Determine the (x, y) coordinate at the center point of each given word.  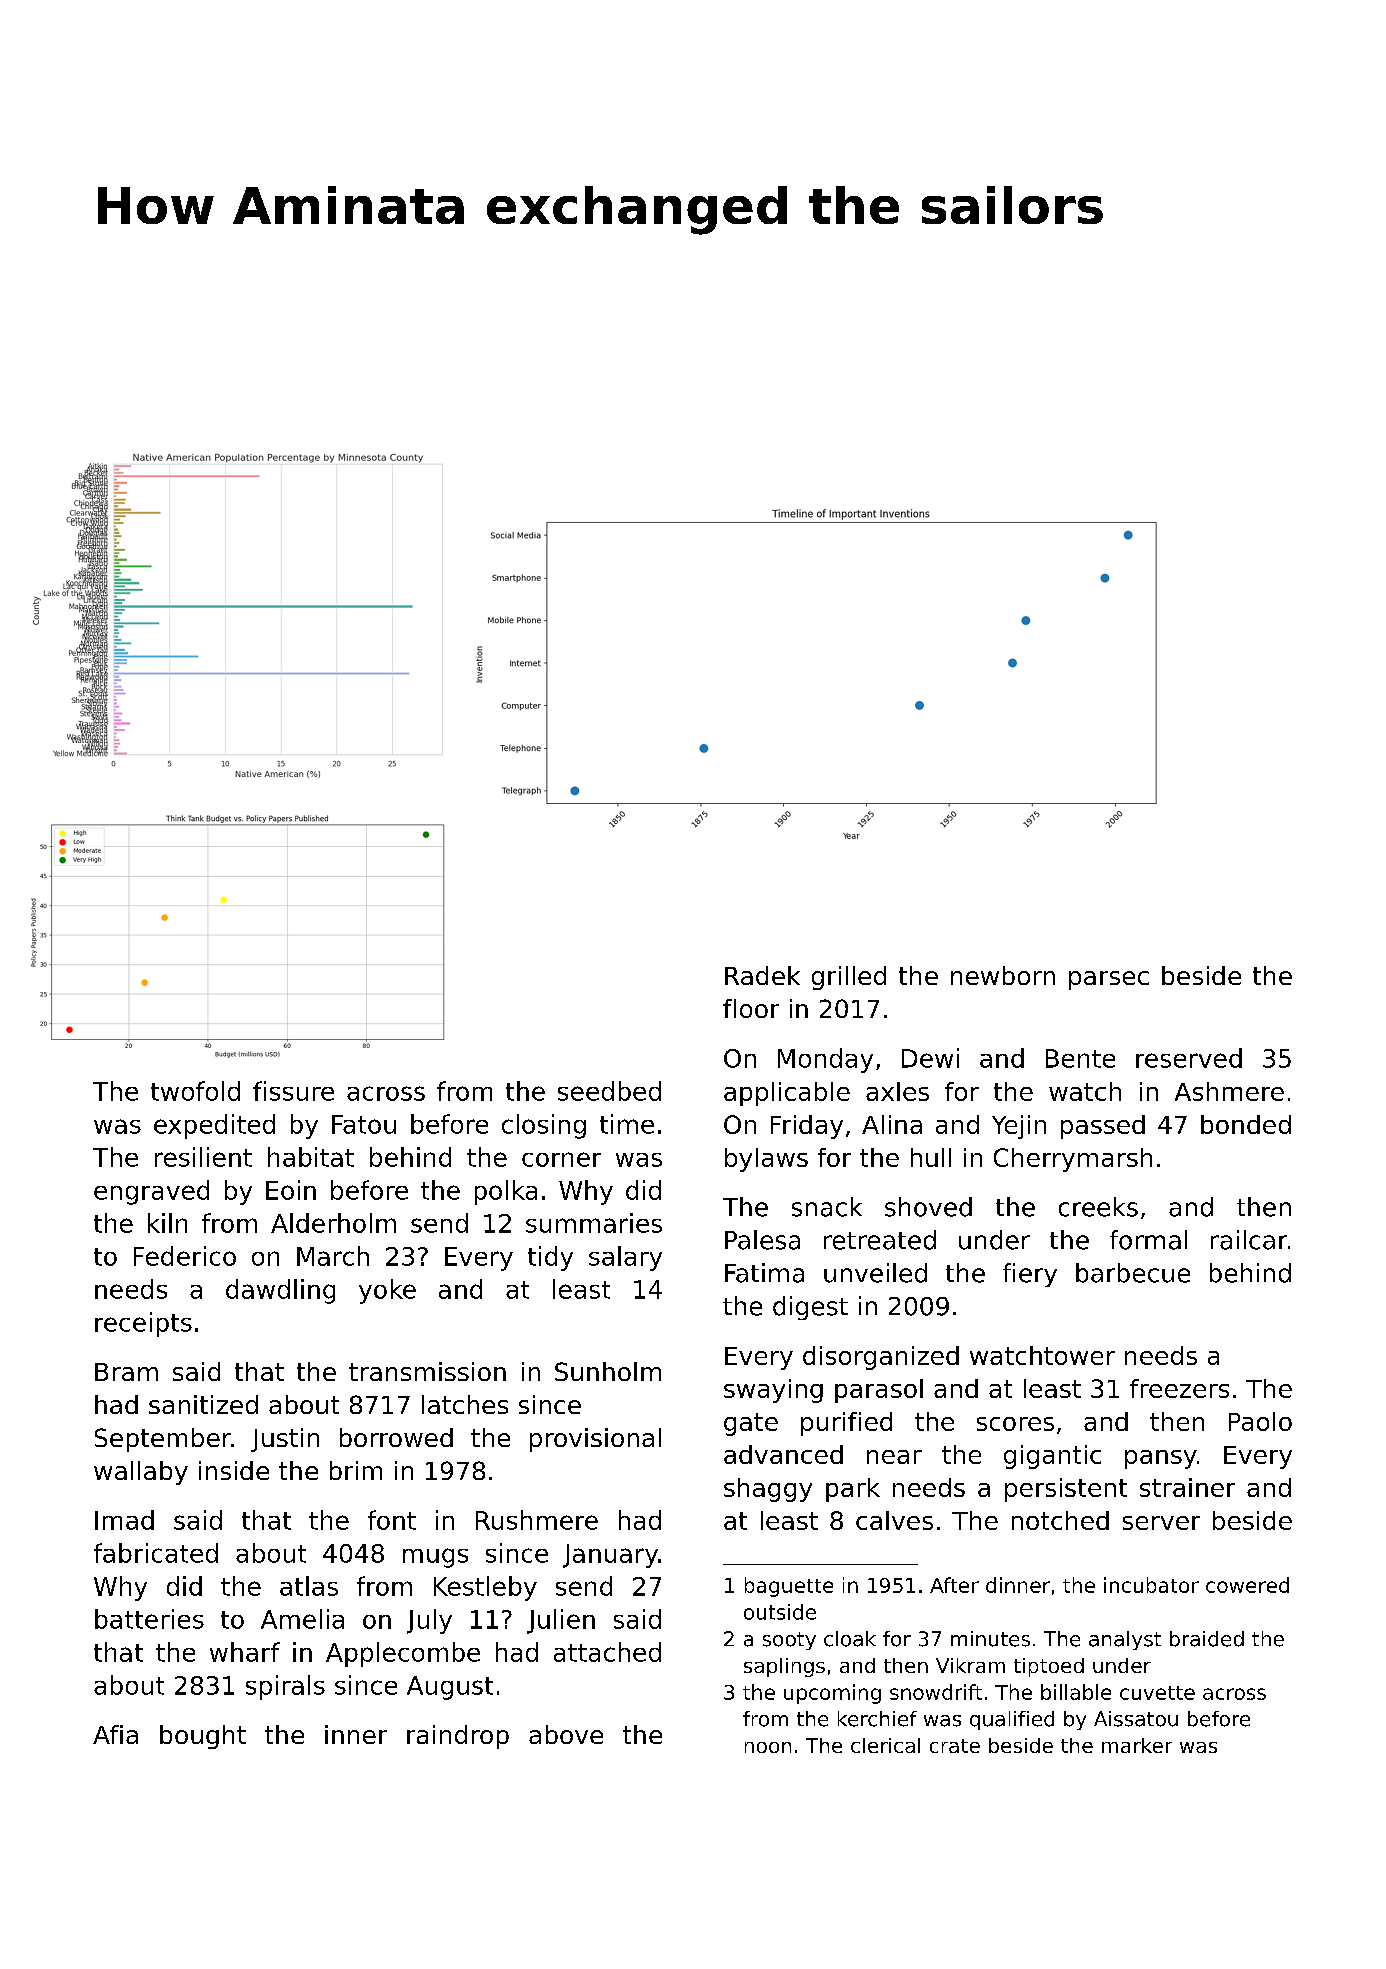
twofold (195, 1091)
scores (1015, 1424)
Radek (762, 975)
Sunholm (608, 1371)
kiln (167, 1223)
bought (203, 1737)
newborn (1003, 975)
